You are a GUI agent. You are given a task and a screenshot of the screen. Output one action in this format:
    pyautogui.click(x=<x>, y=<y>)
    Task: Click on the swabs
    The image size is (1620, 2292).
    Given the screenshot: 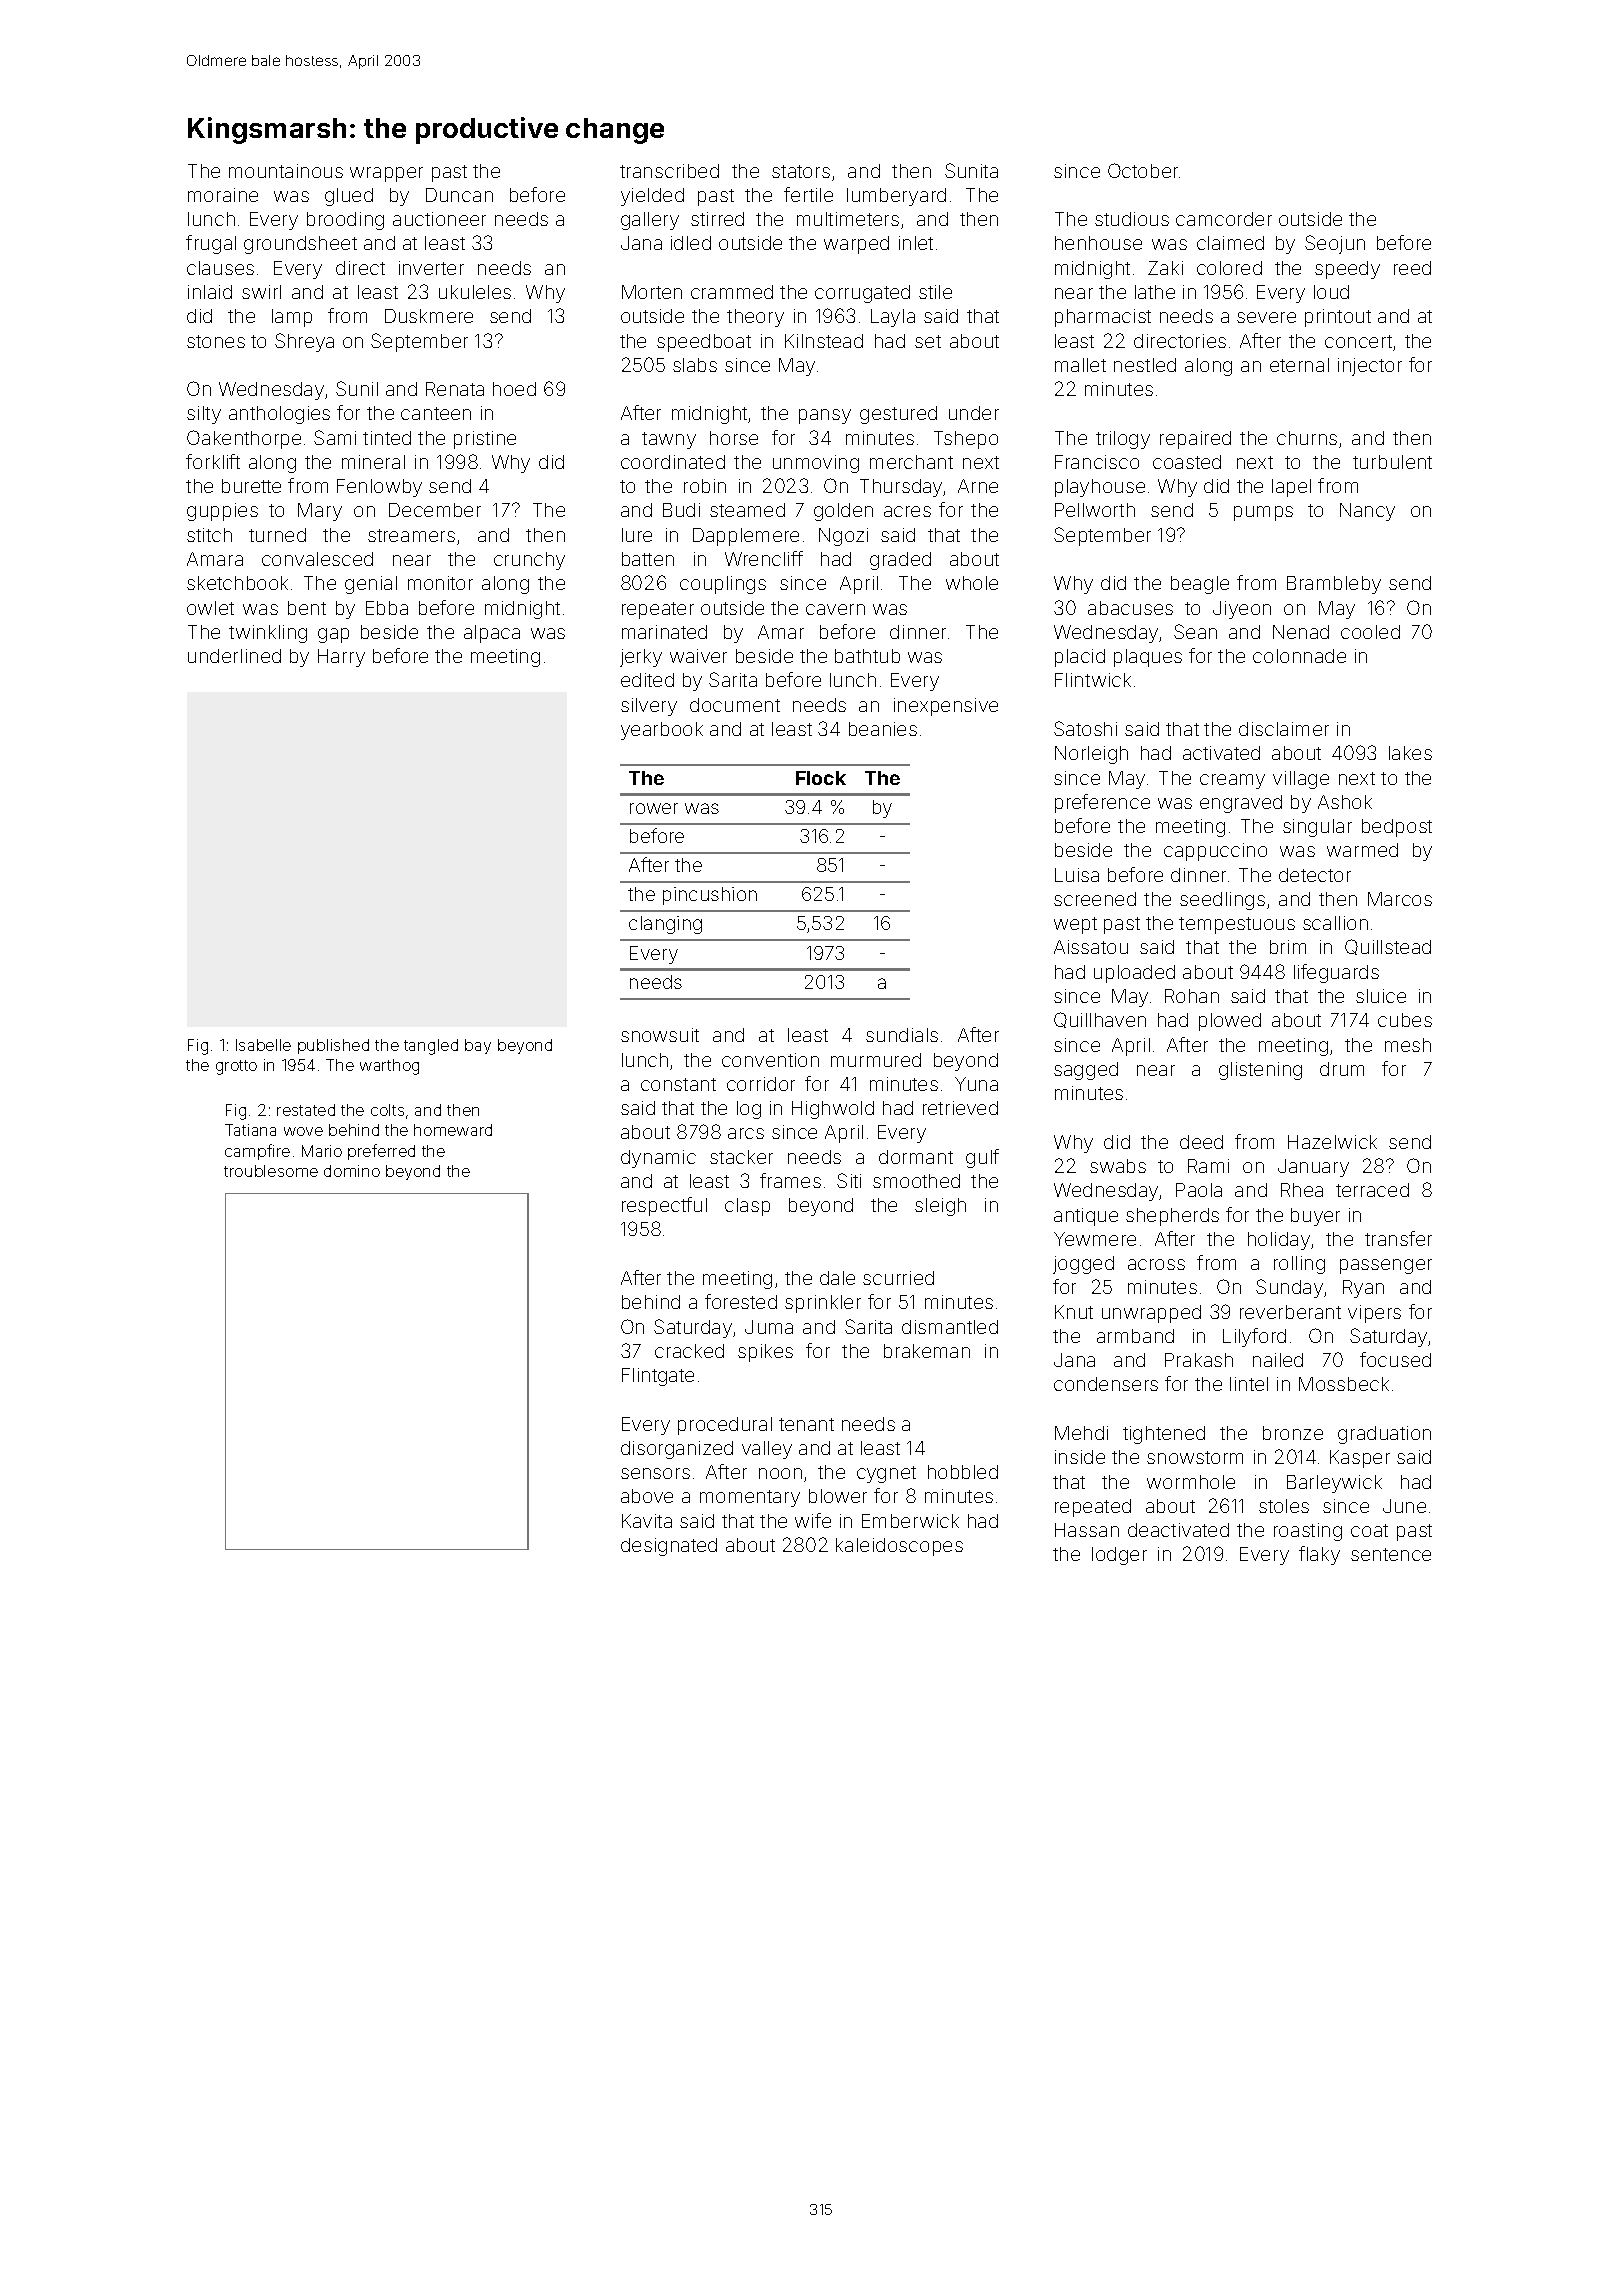 What is the action you would take?
    pyautogui.click(x=1118, y=1166)
